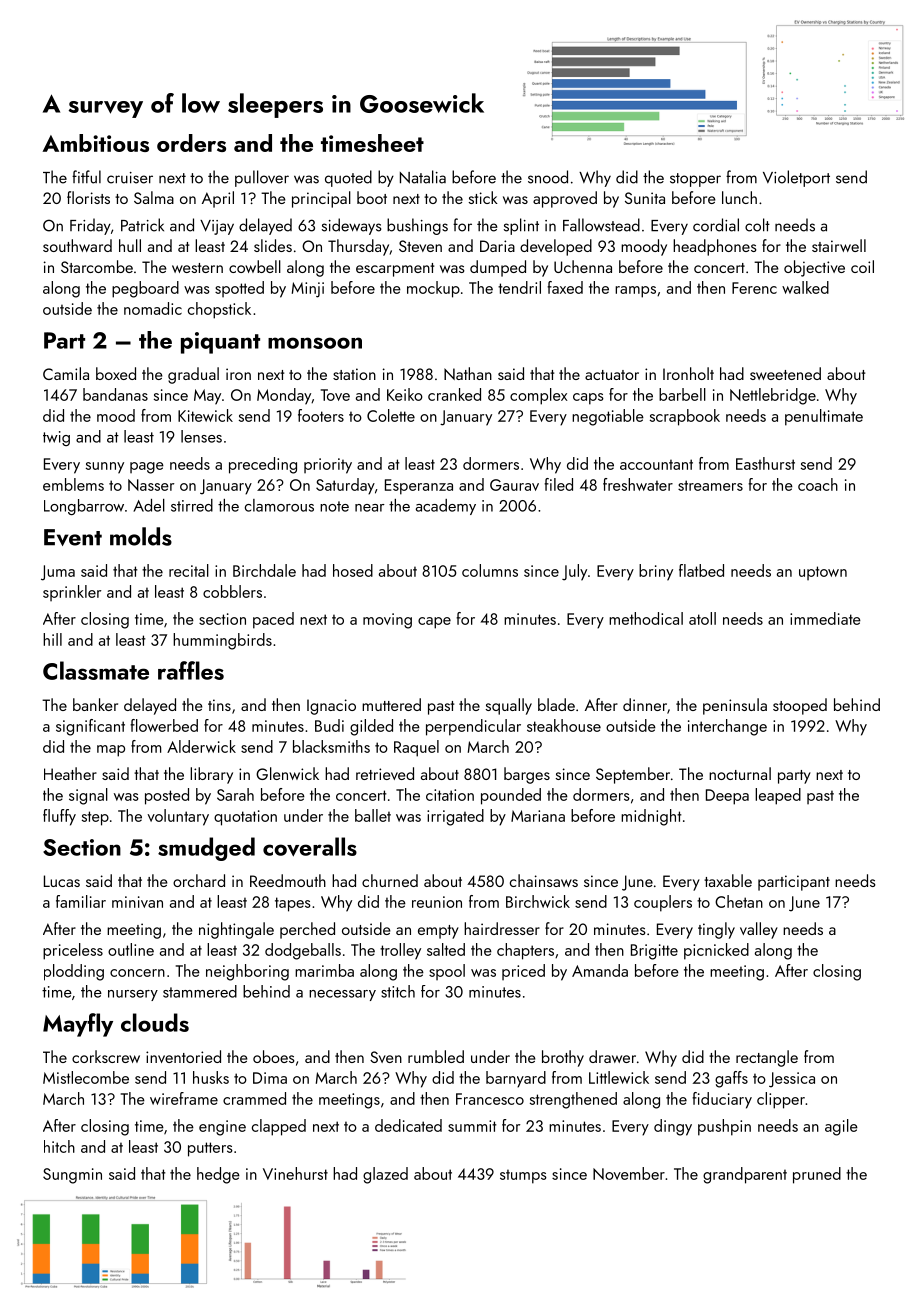 The height and width of the screenshot is (1308, 924). Describe the element at coordinates (77, 245) in the screenshot. I see `southward` at that location.
